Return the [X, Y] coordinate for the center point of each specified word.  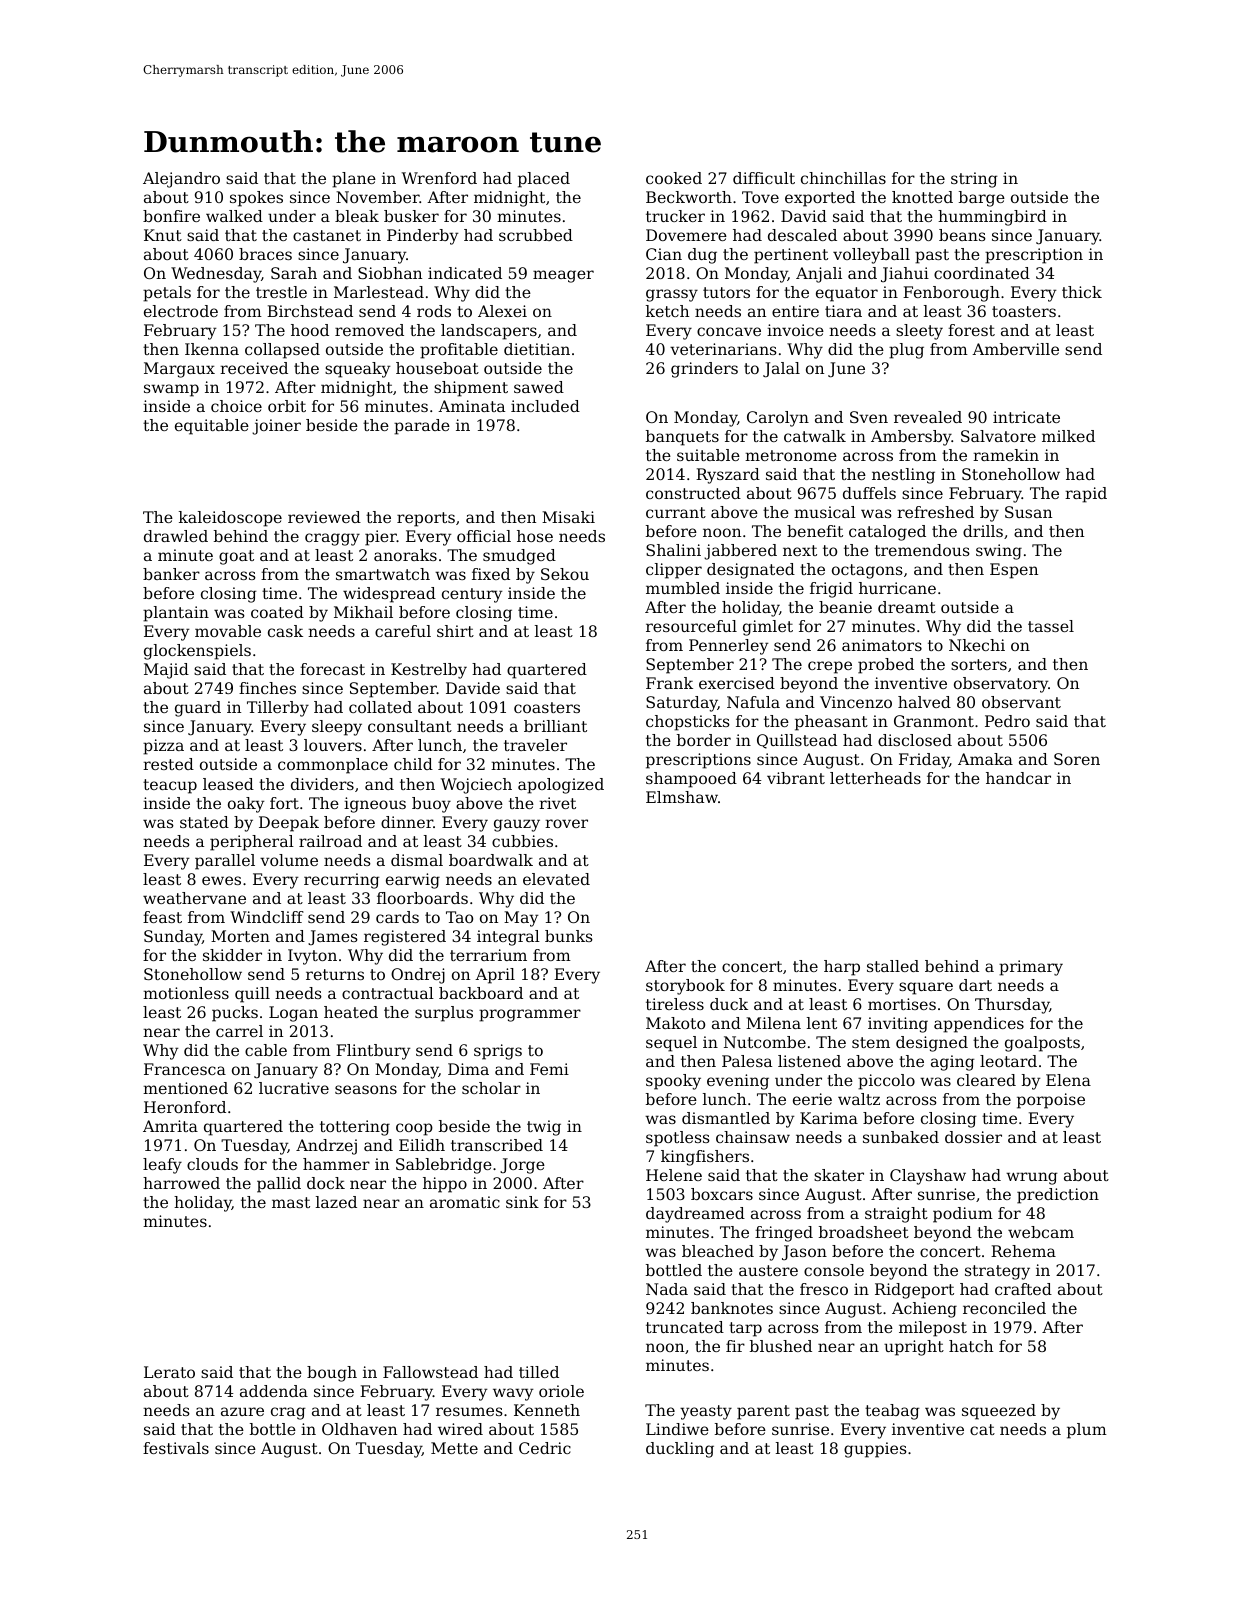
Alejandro [181, 180]
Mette [454, 1448]
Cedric [545, 1448]
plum [1087, 1431]
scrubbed [536, 235]
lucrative [294, 1088]
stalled [893, 966]
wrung [1032, 1178]
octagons [867, 571]
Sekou [565, 574]
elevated [556, 879]
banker [171, 574]
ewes [221, 880]
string [974, 180]
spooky [673, 1082]
